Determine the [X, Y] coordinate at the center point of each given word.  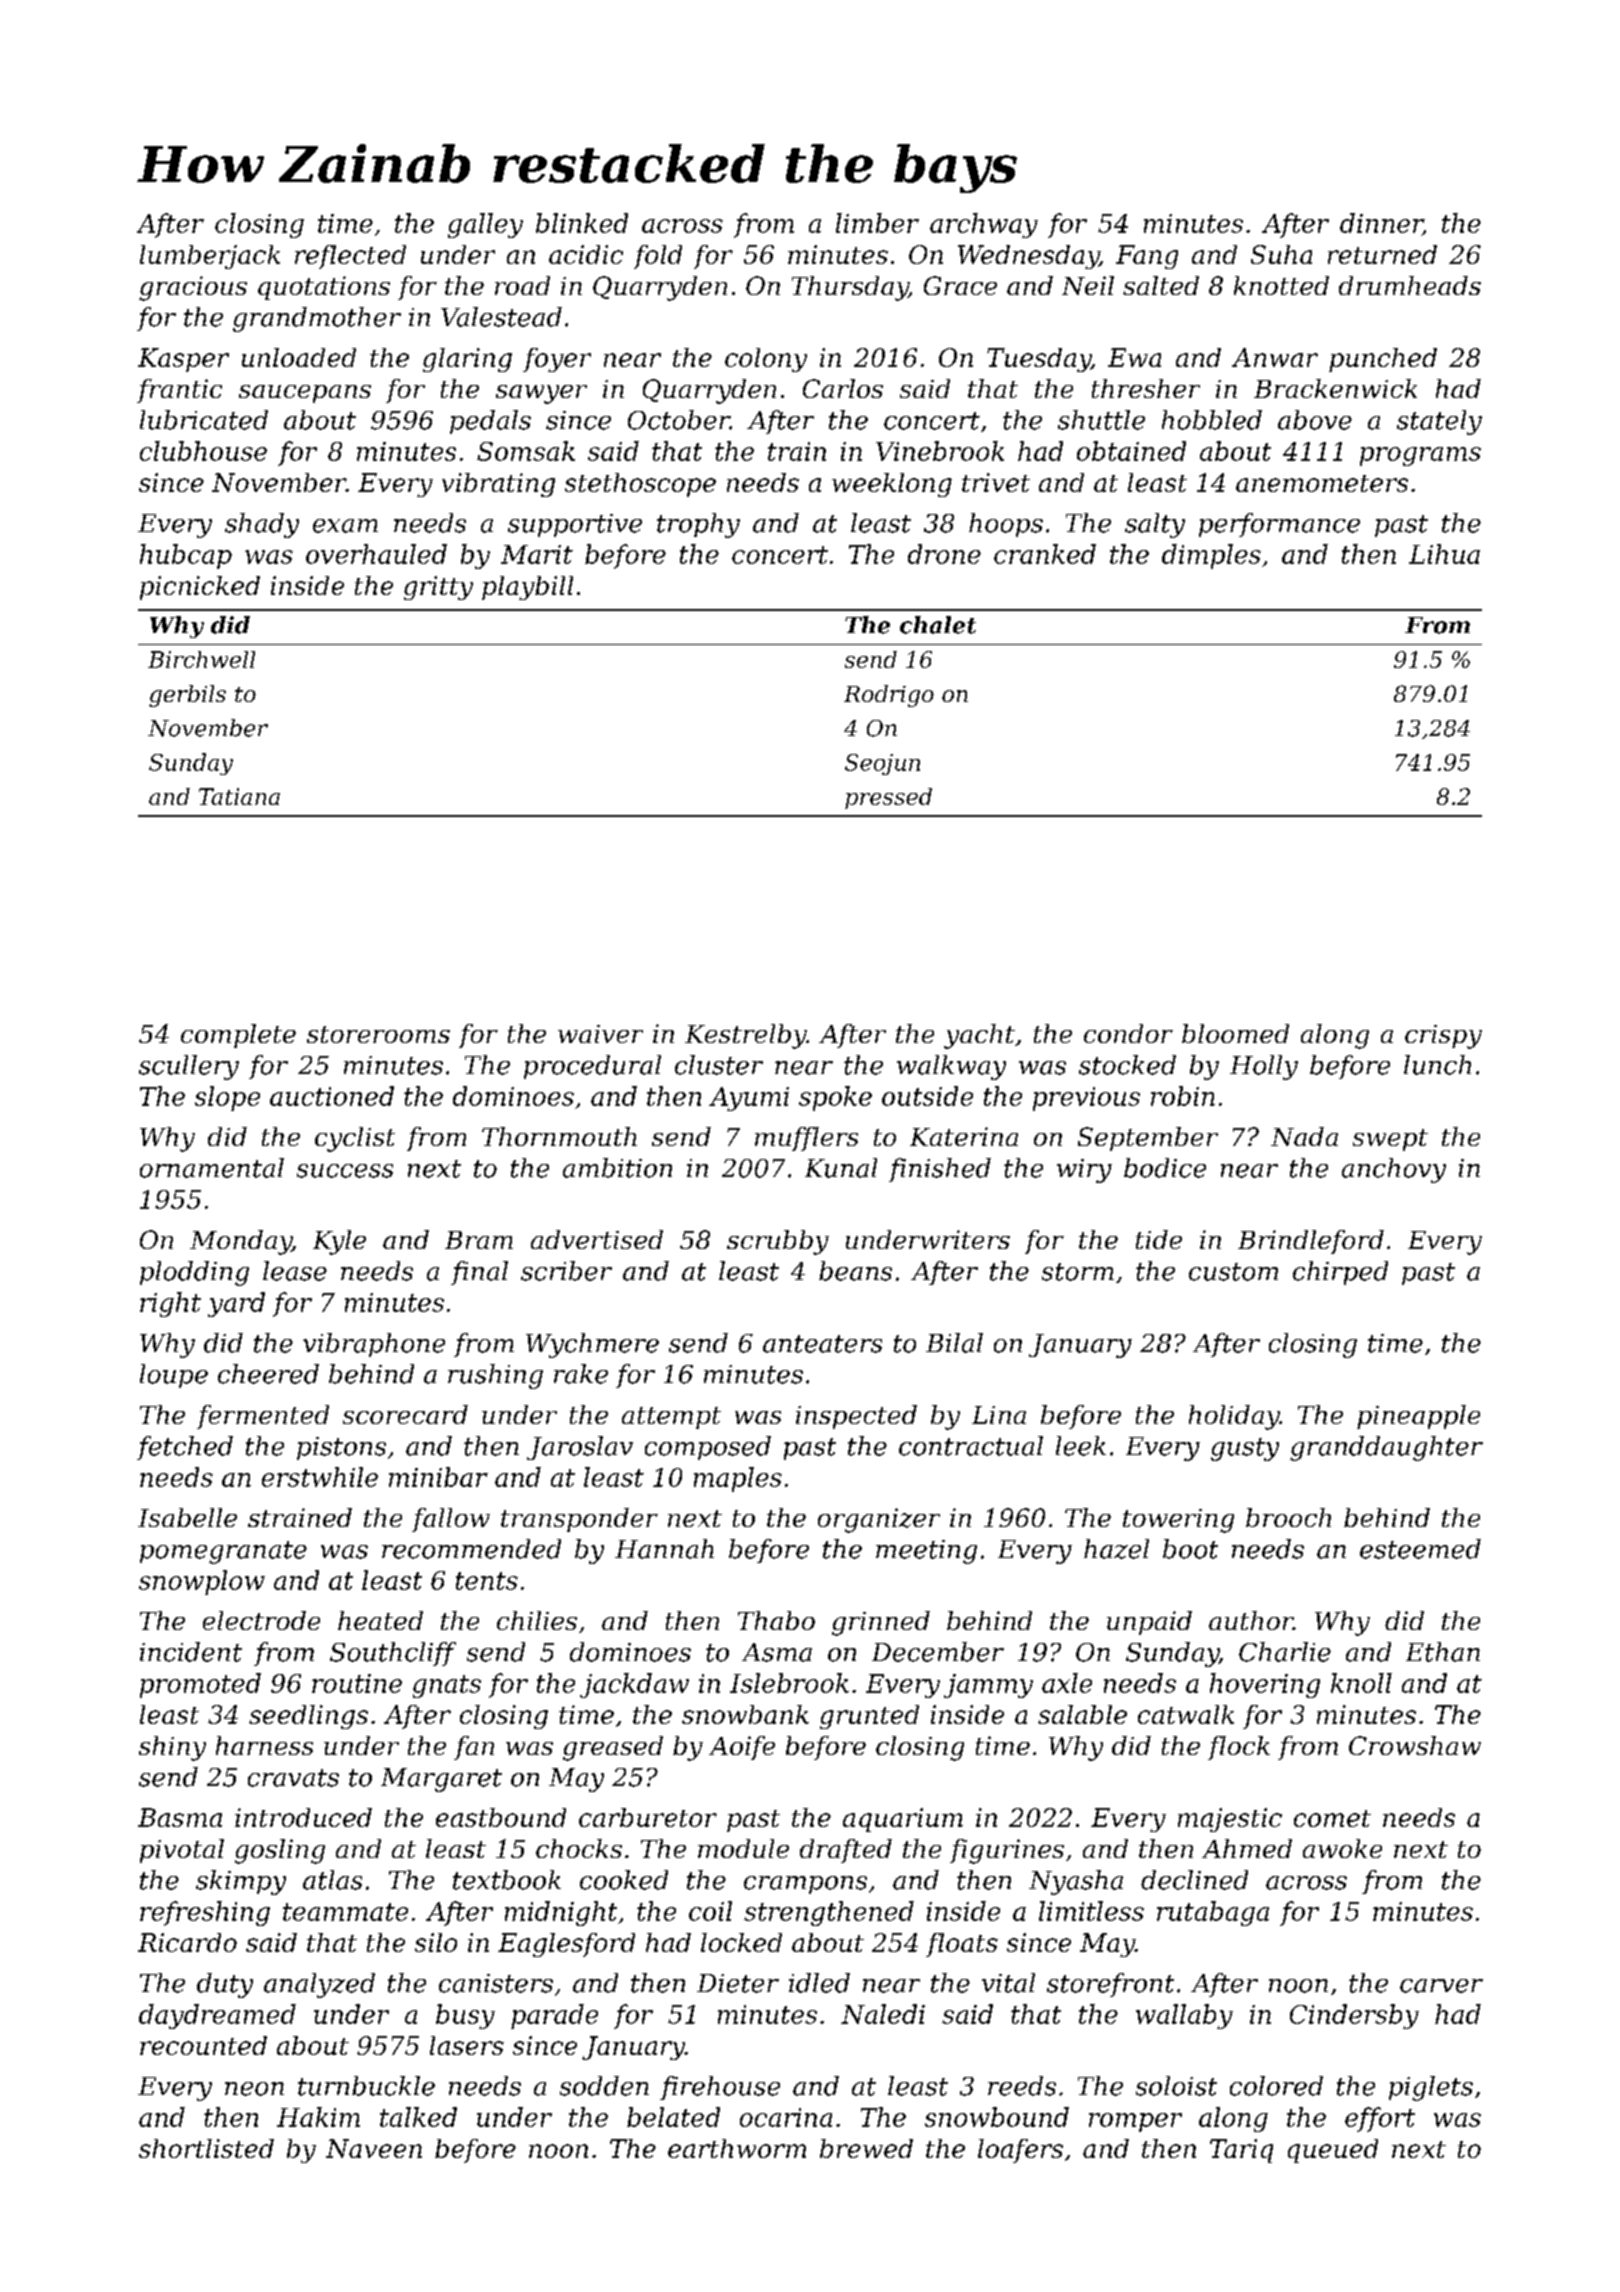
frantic [179, 391]
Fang [1147, 257]
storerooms [378, 1034]
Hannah [664, 1549]
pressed [888, 798]
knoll [1361, 1683]
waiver [600, 1034]
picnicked [200, 588]
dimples [1211, 556]
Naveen [374, 2148]
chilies [537, 1620]
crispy [1443, 1037]
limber [877, 223]
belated [673, 2117]
